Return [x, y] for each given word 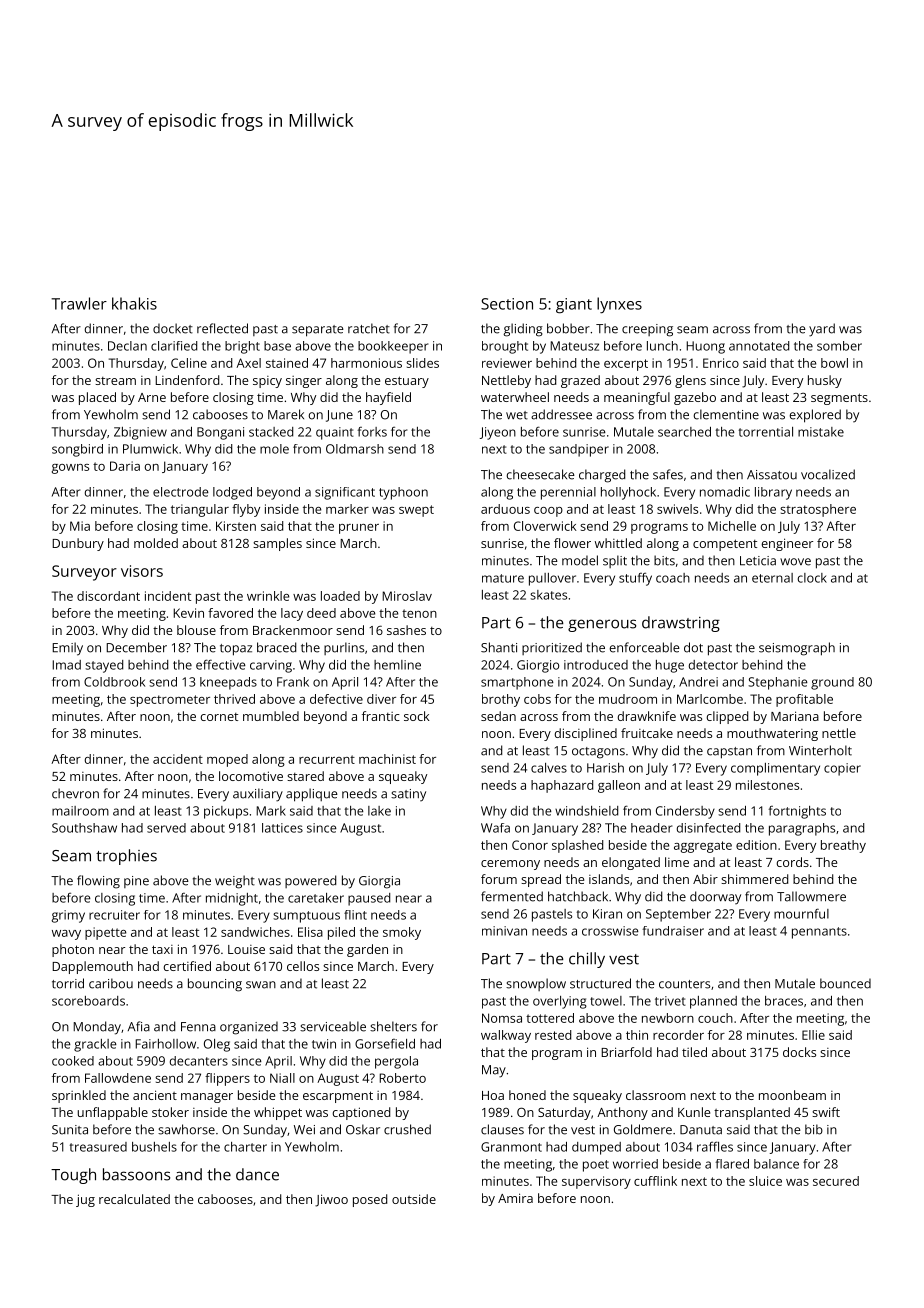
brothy [501, 700]
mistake [821, 432]
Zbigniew [140, 433]
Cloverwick [545, 526]
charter [245, 1147]
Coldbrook [114, 682]
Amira [515, 1198]
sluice [765, 1181]
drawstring [681, 624]
